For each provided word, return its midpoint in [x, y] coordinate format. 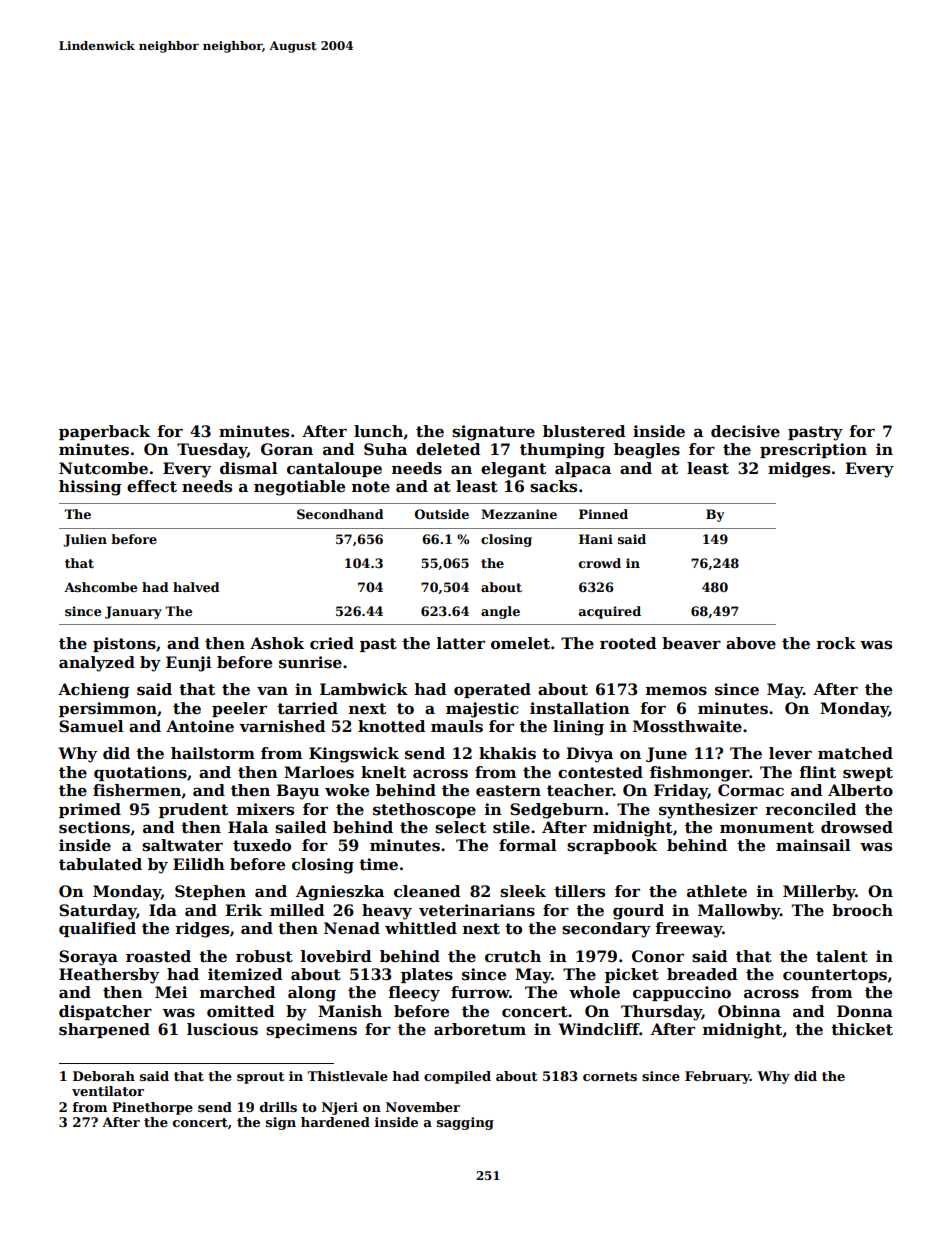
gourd [638, 912]
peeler [239, 709]
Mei [171, 992]
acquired [610, 612]
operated [492, 690]
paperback [104, 432]
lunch [378, 431]
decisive [745, 431]
